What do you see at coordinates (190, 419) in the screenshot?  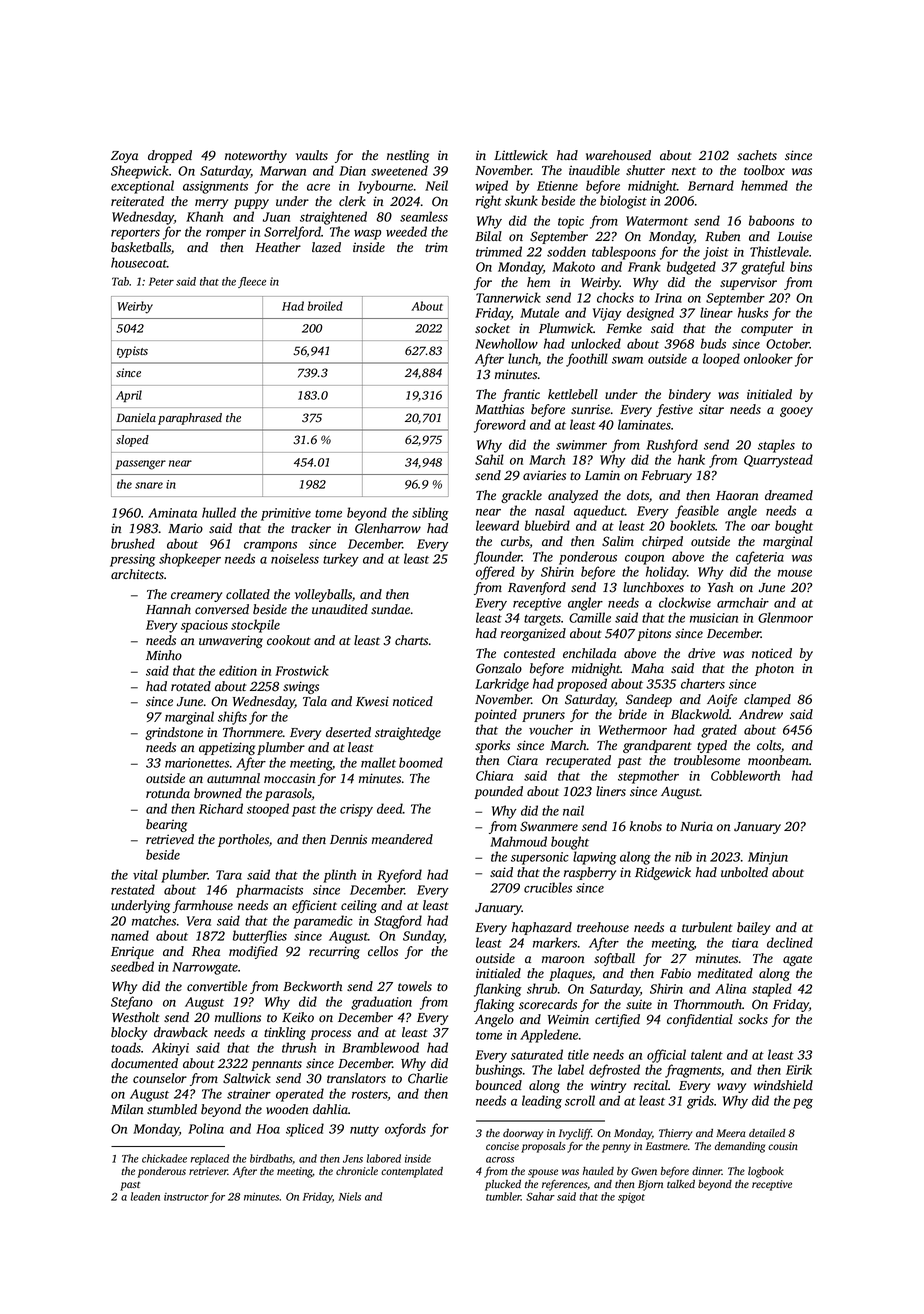 I see `paraphrased` at bounding box center [190, 419].
